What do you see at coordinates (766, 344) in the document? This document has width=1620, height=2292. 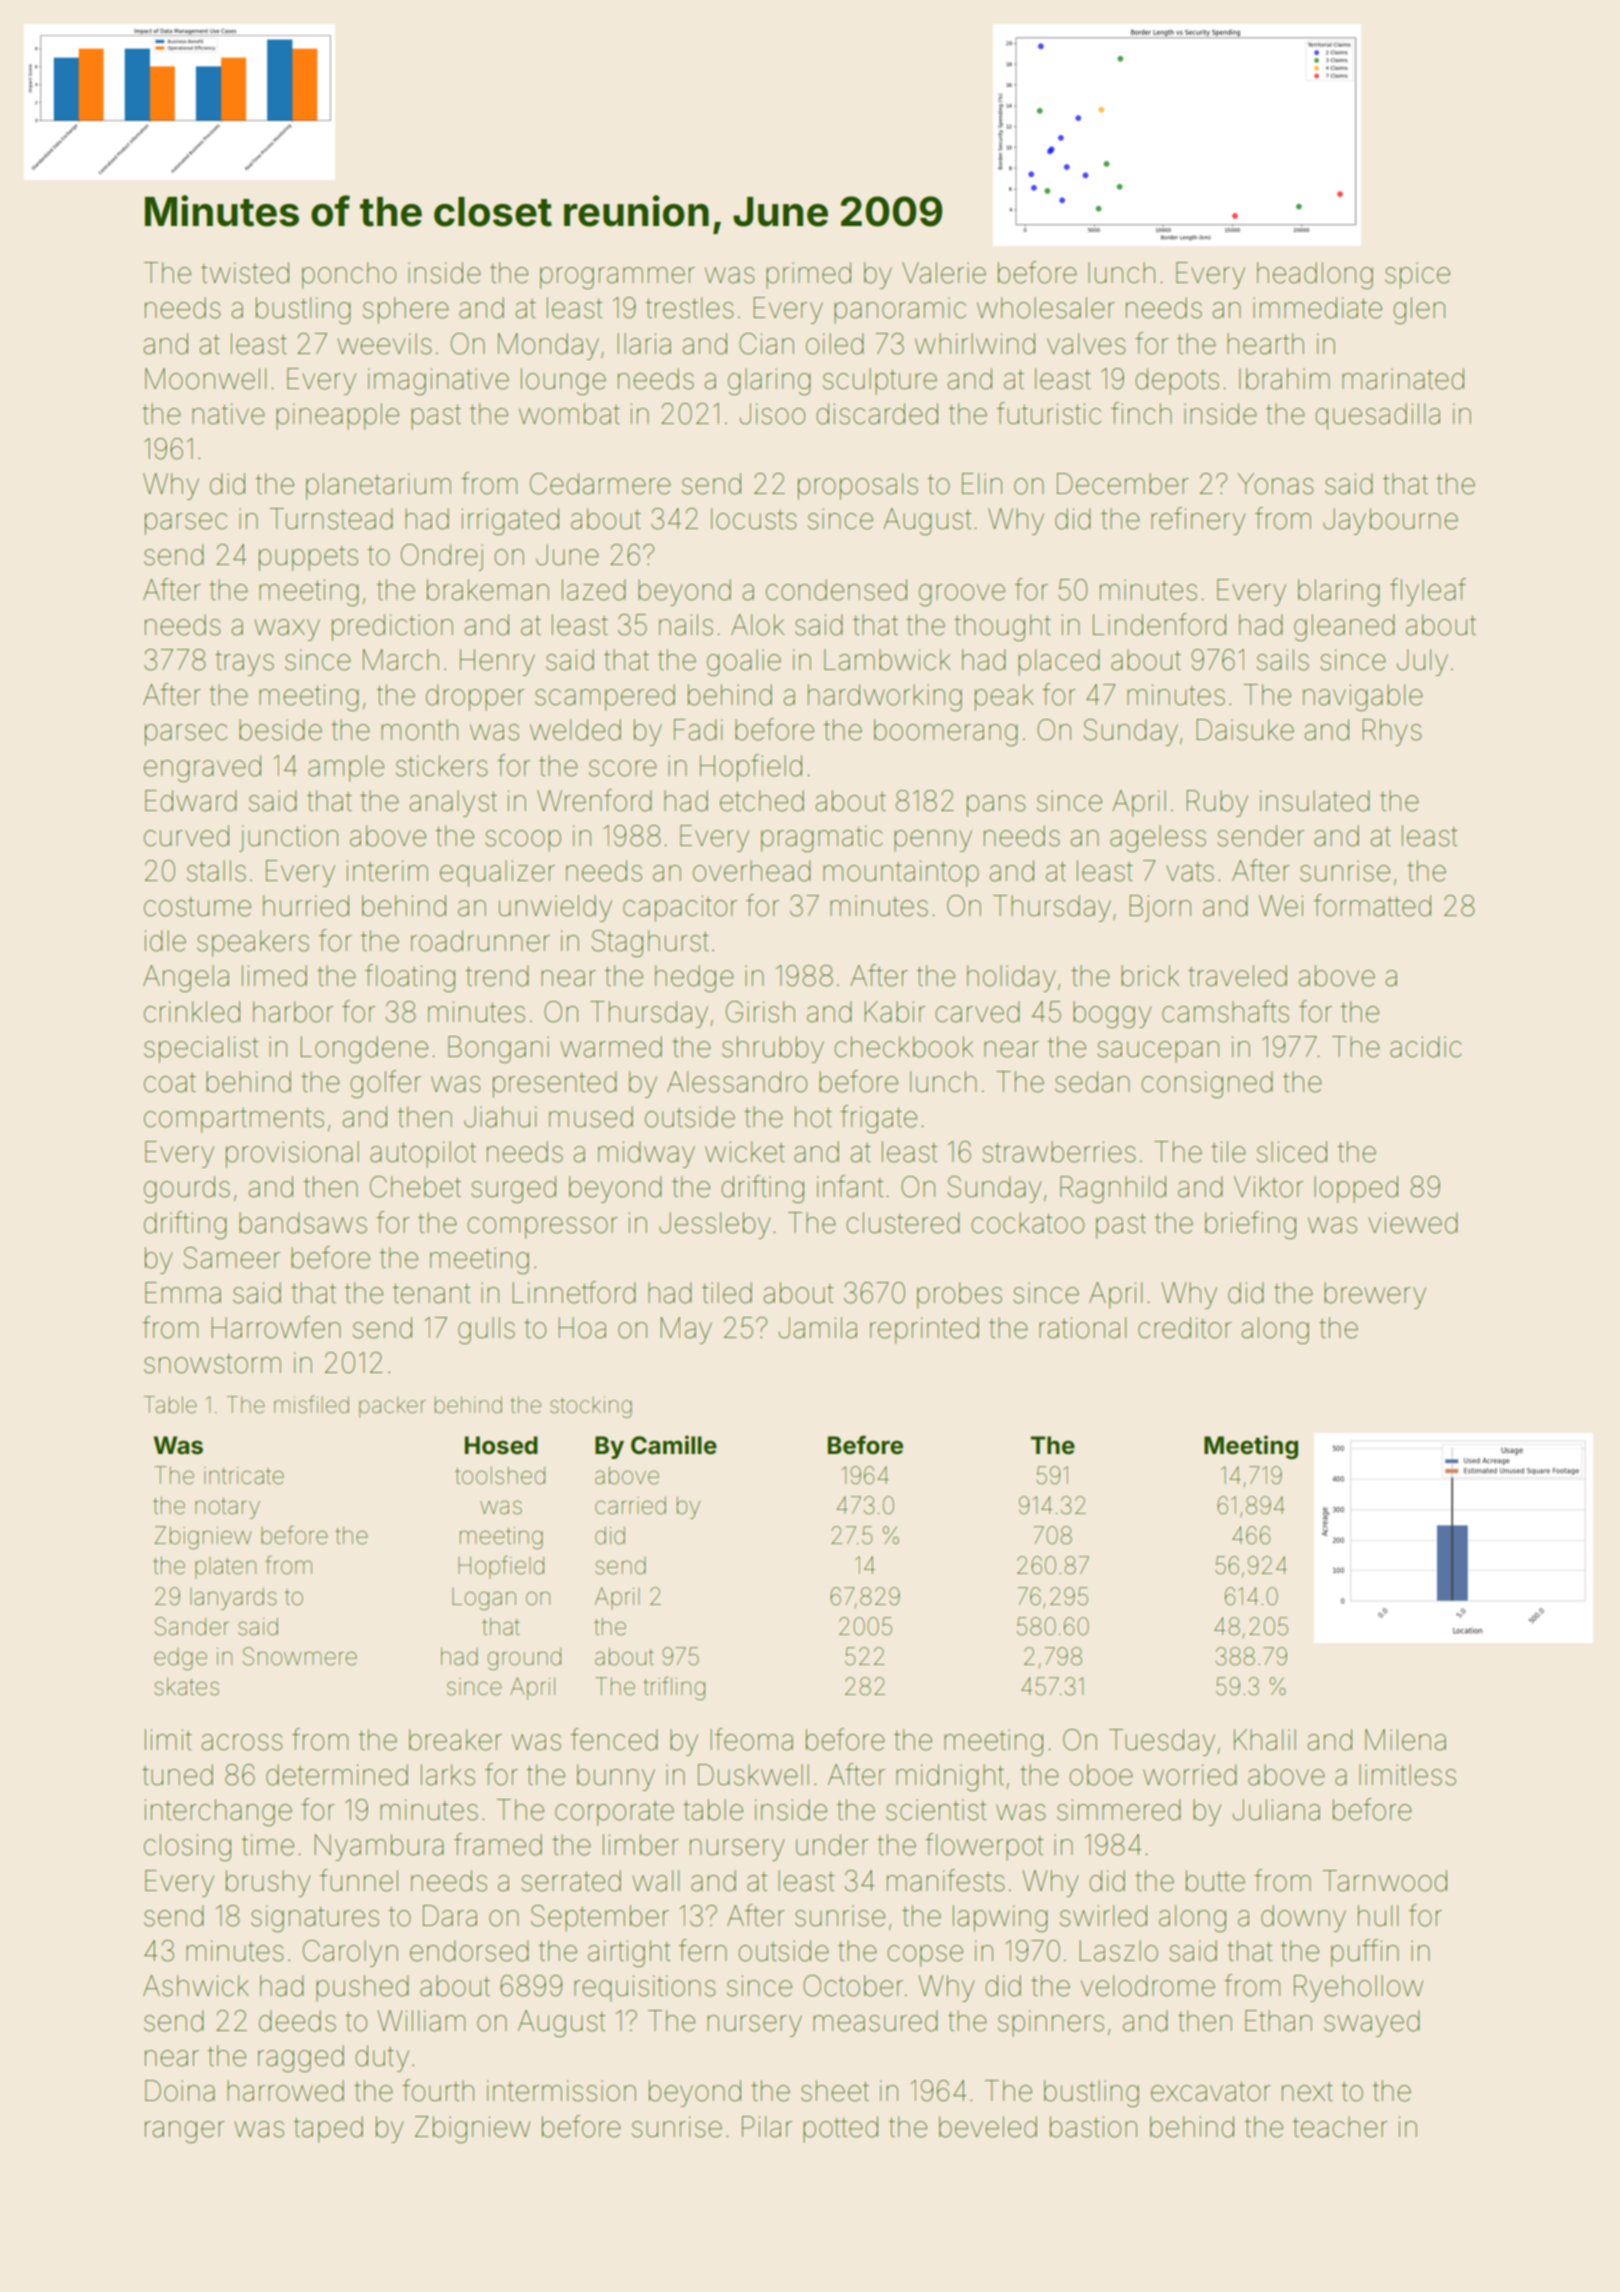 I see `Cian` at bounding box center [766, 344].
